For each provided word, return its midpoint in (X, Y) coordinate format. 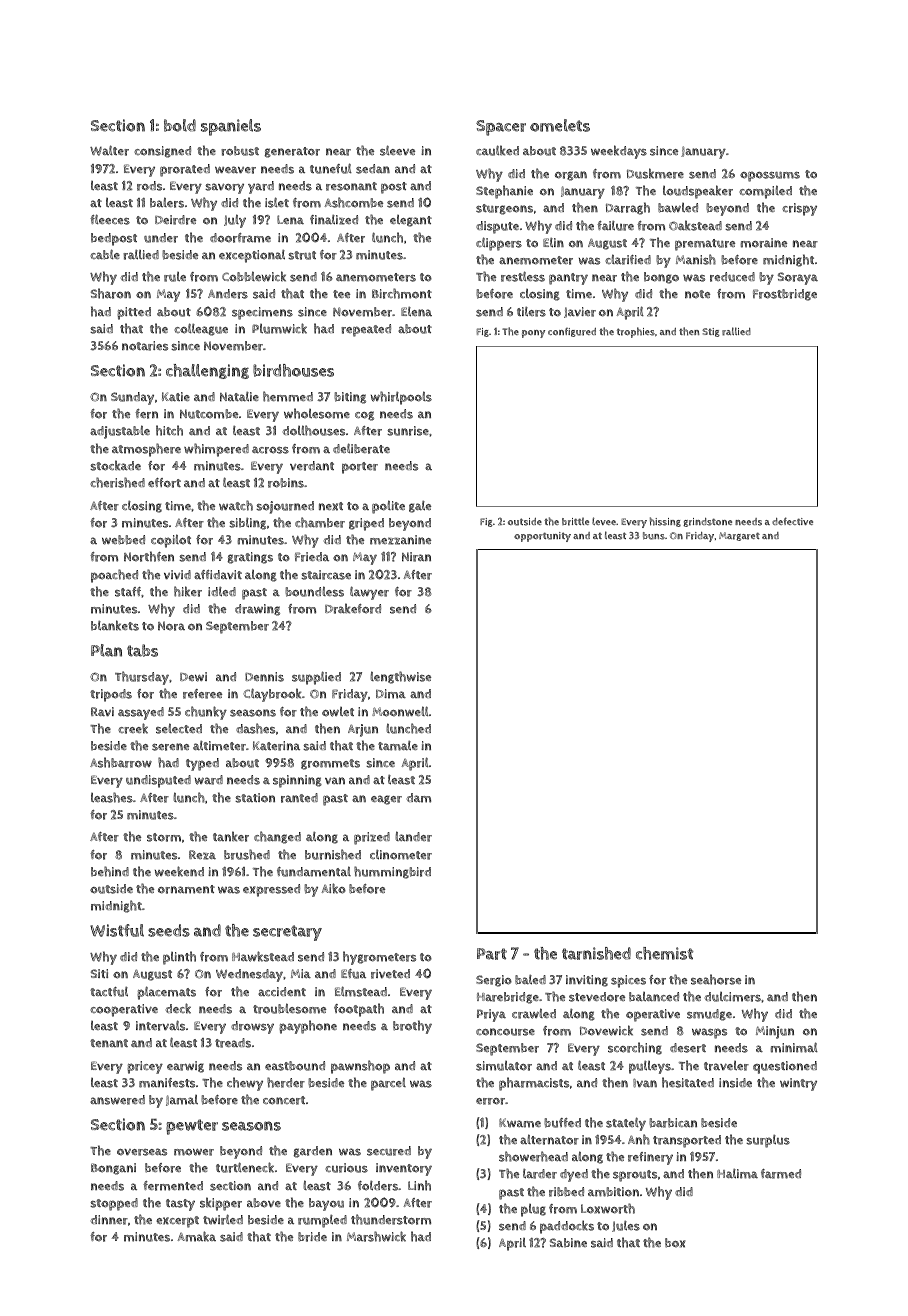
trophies (636, 332)
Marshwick (376, 1236)
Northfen (149, 556)
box (675, 1243)
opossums (770, 176)
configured (572, 332)
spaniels (231, 127)
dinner (109, 1220)
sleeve (397, 150)
